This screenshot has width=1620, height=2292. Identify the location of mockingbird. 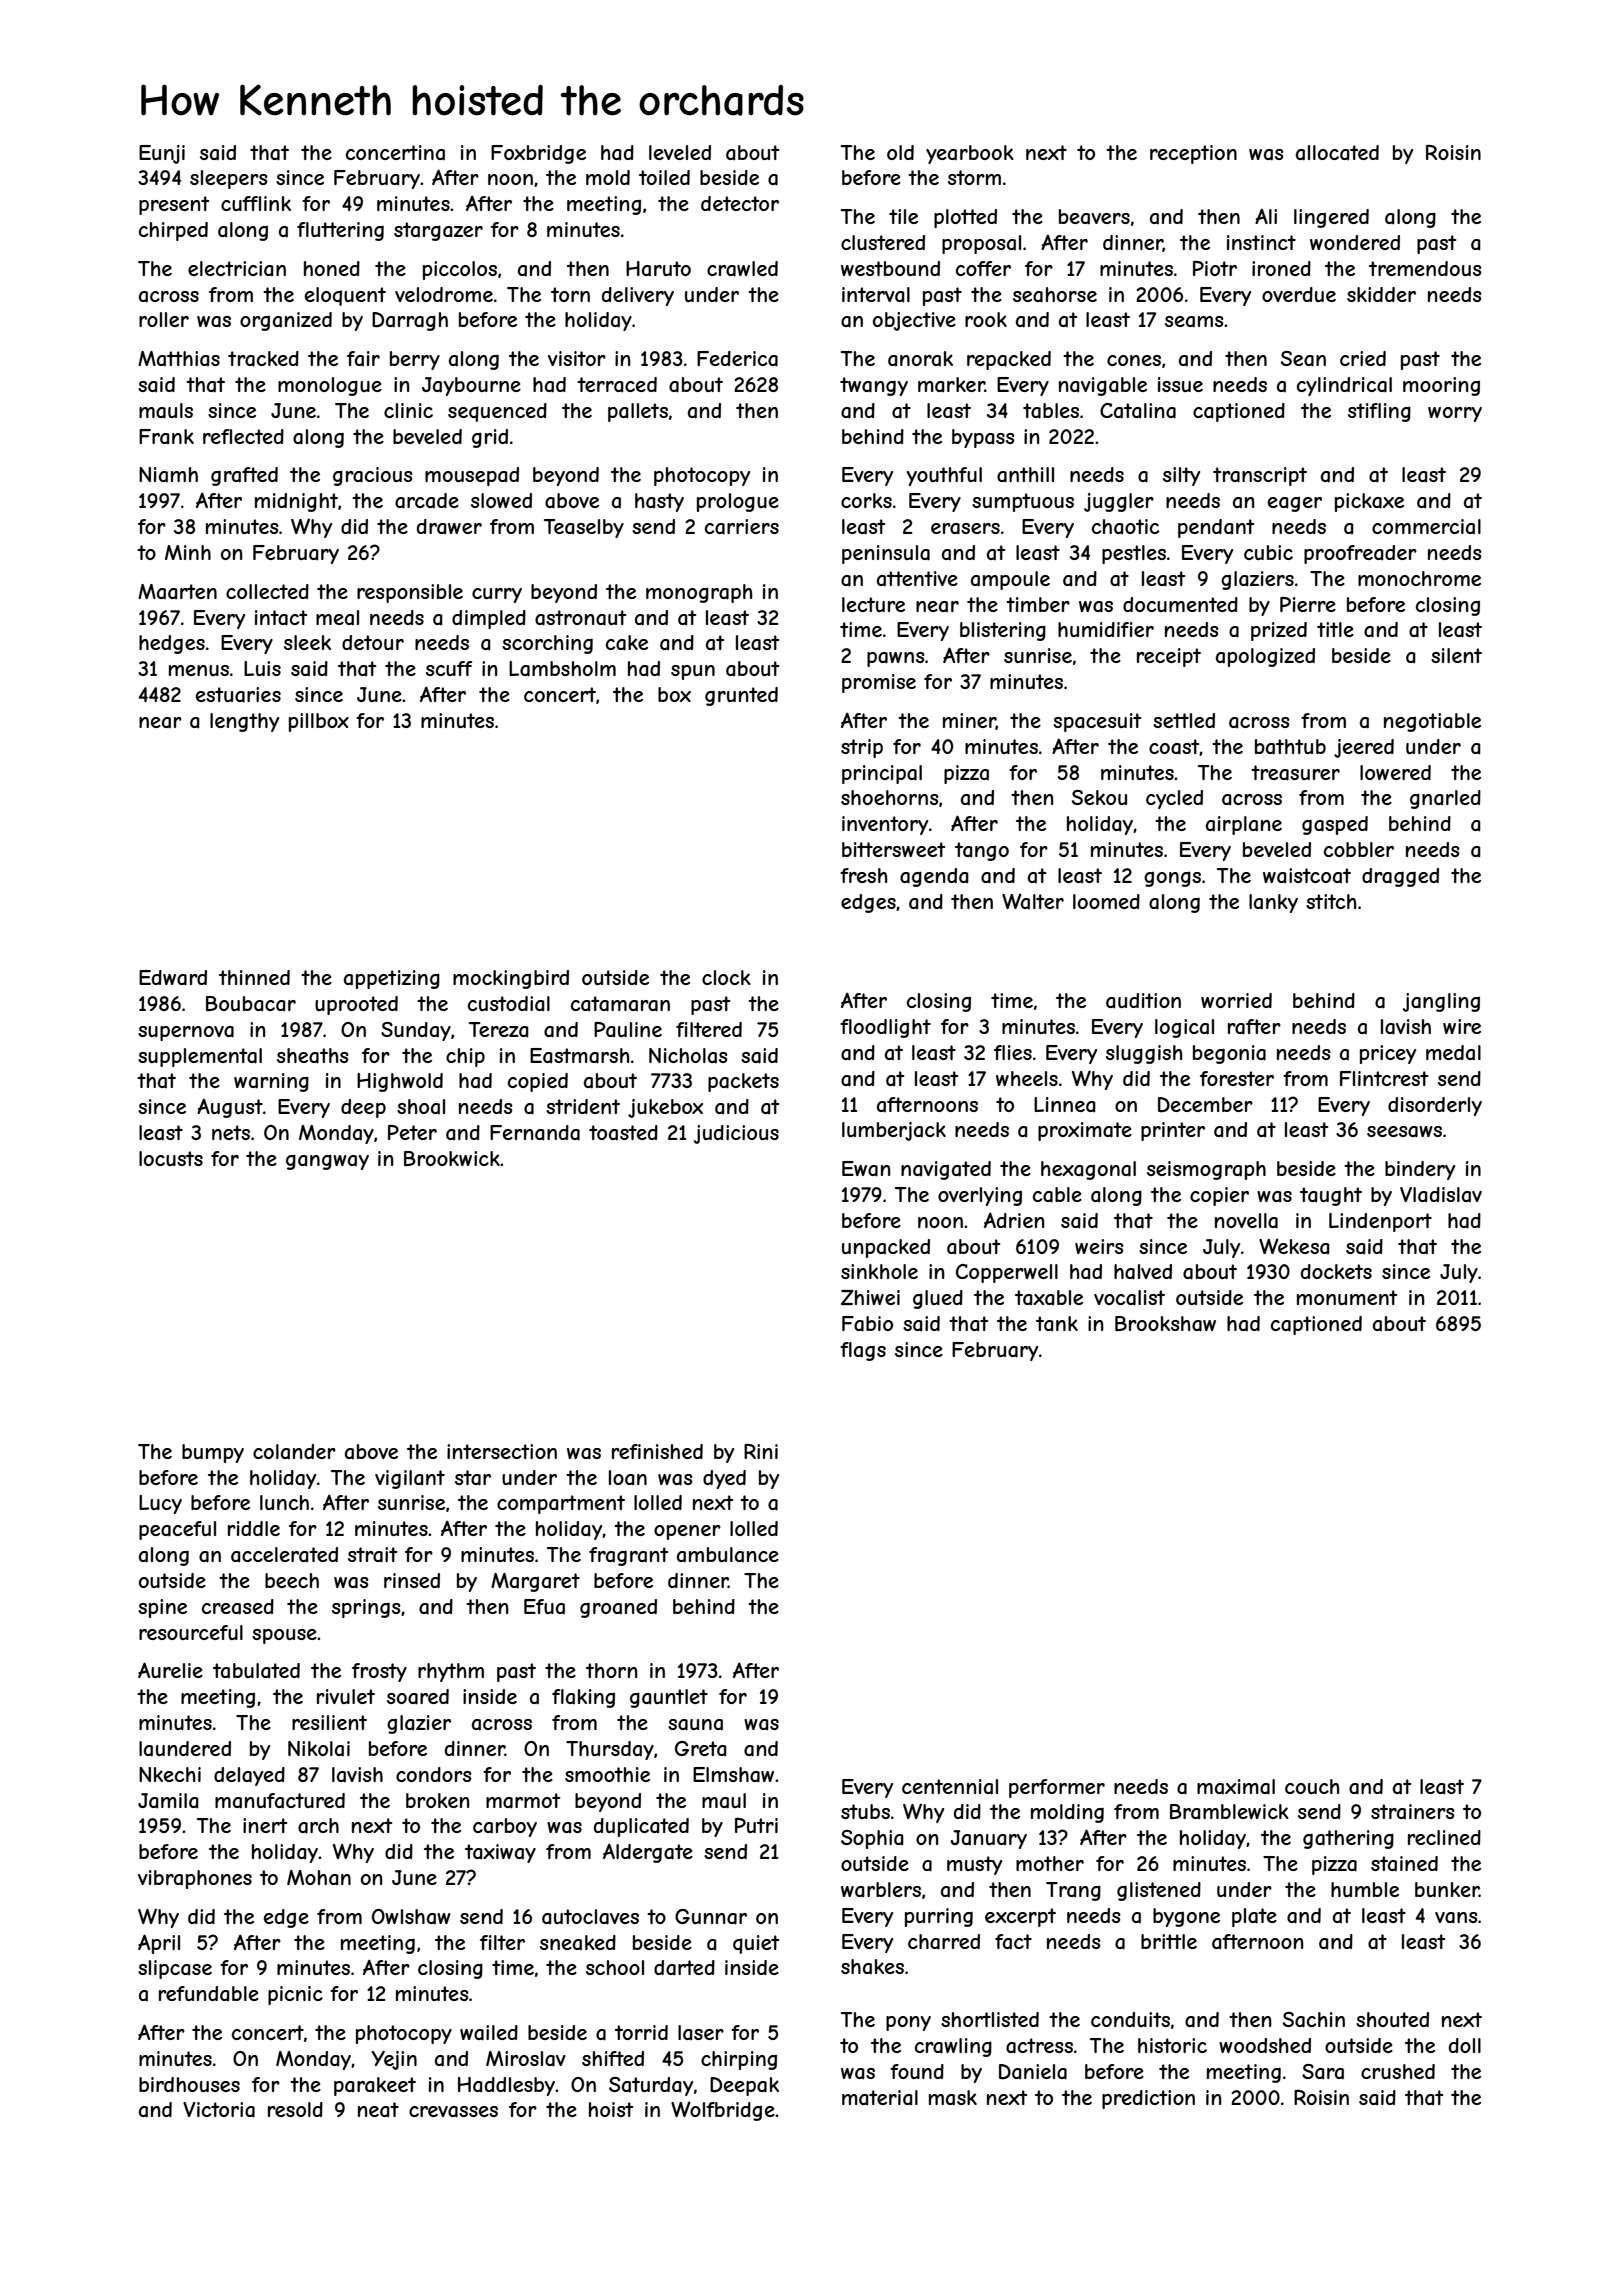
(511, 979).
